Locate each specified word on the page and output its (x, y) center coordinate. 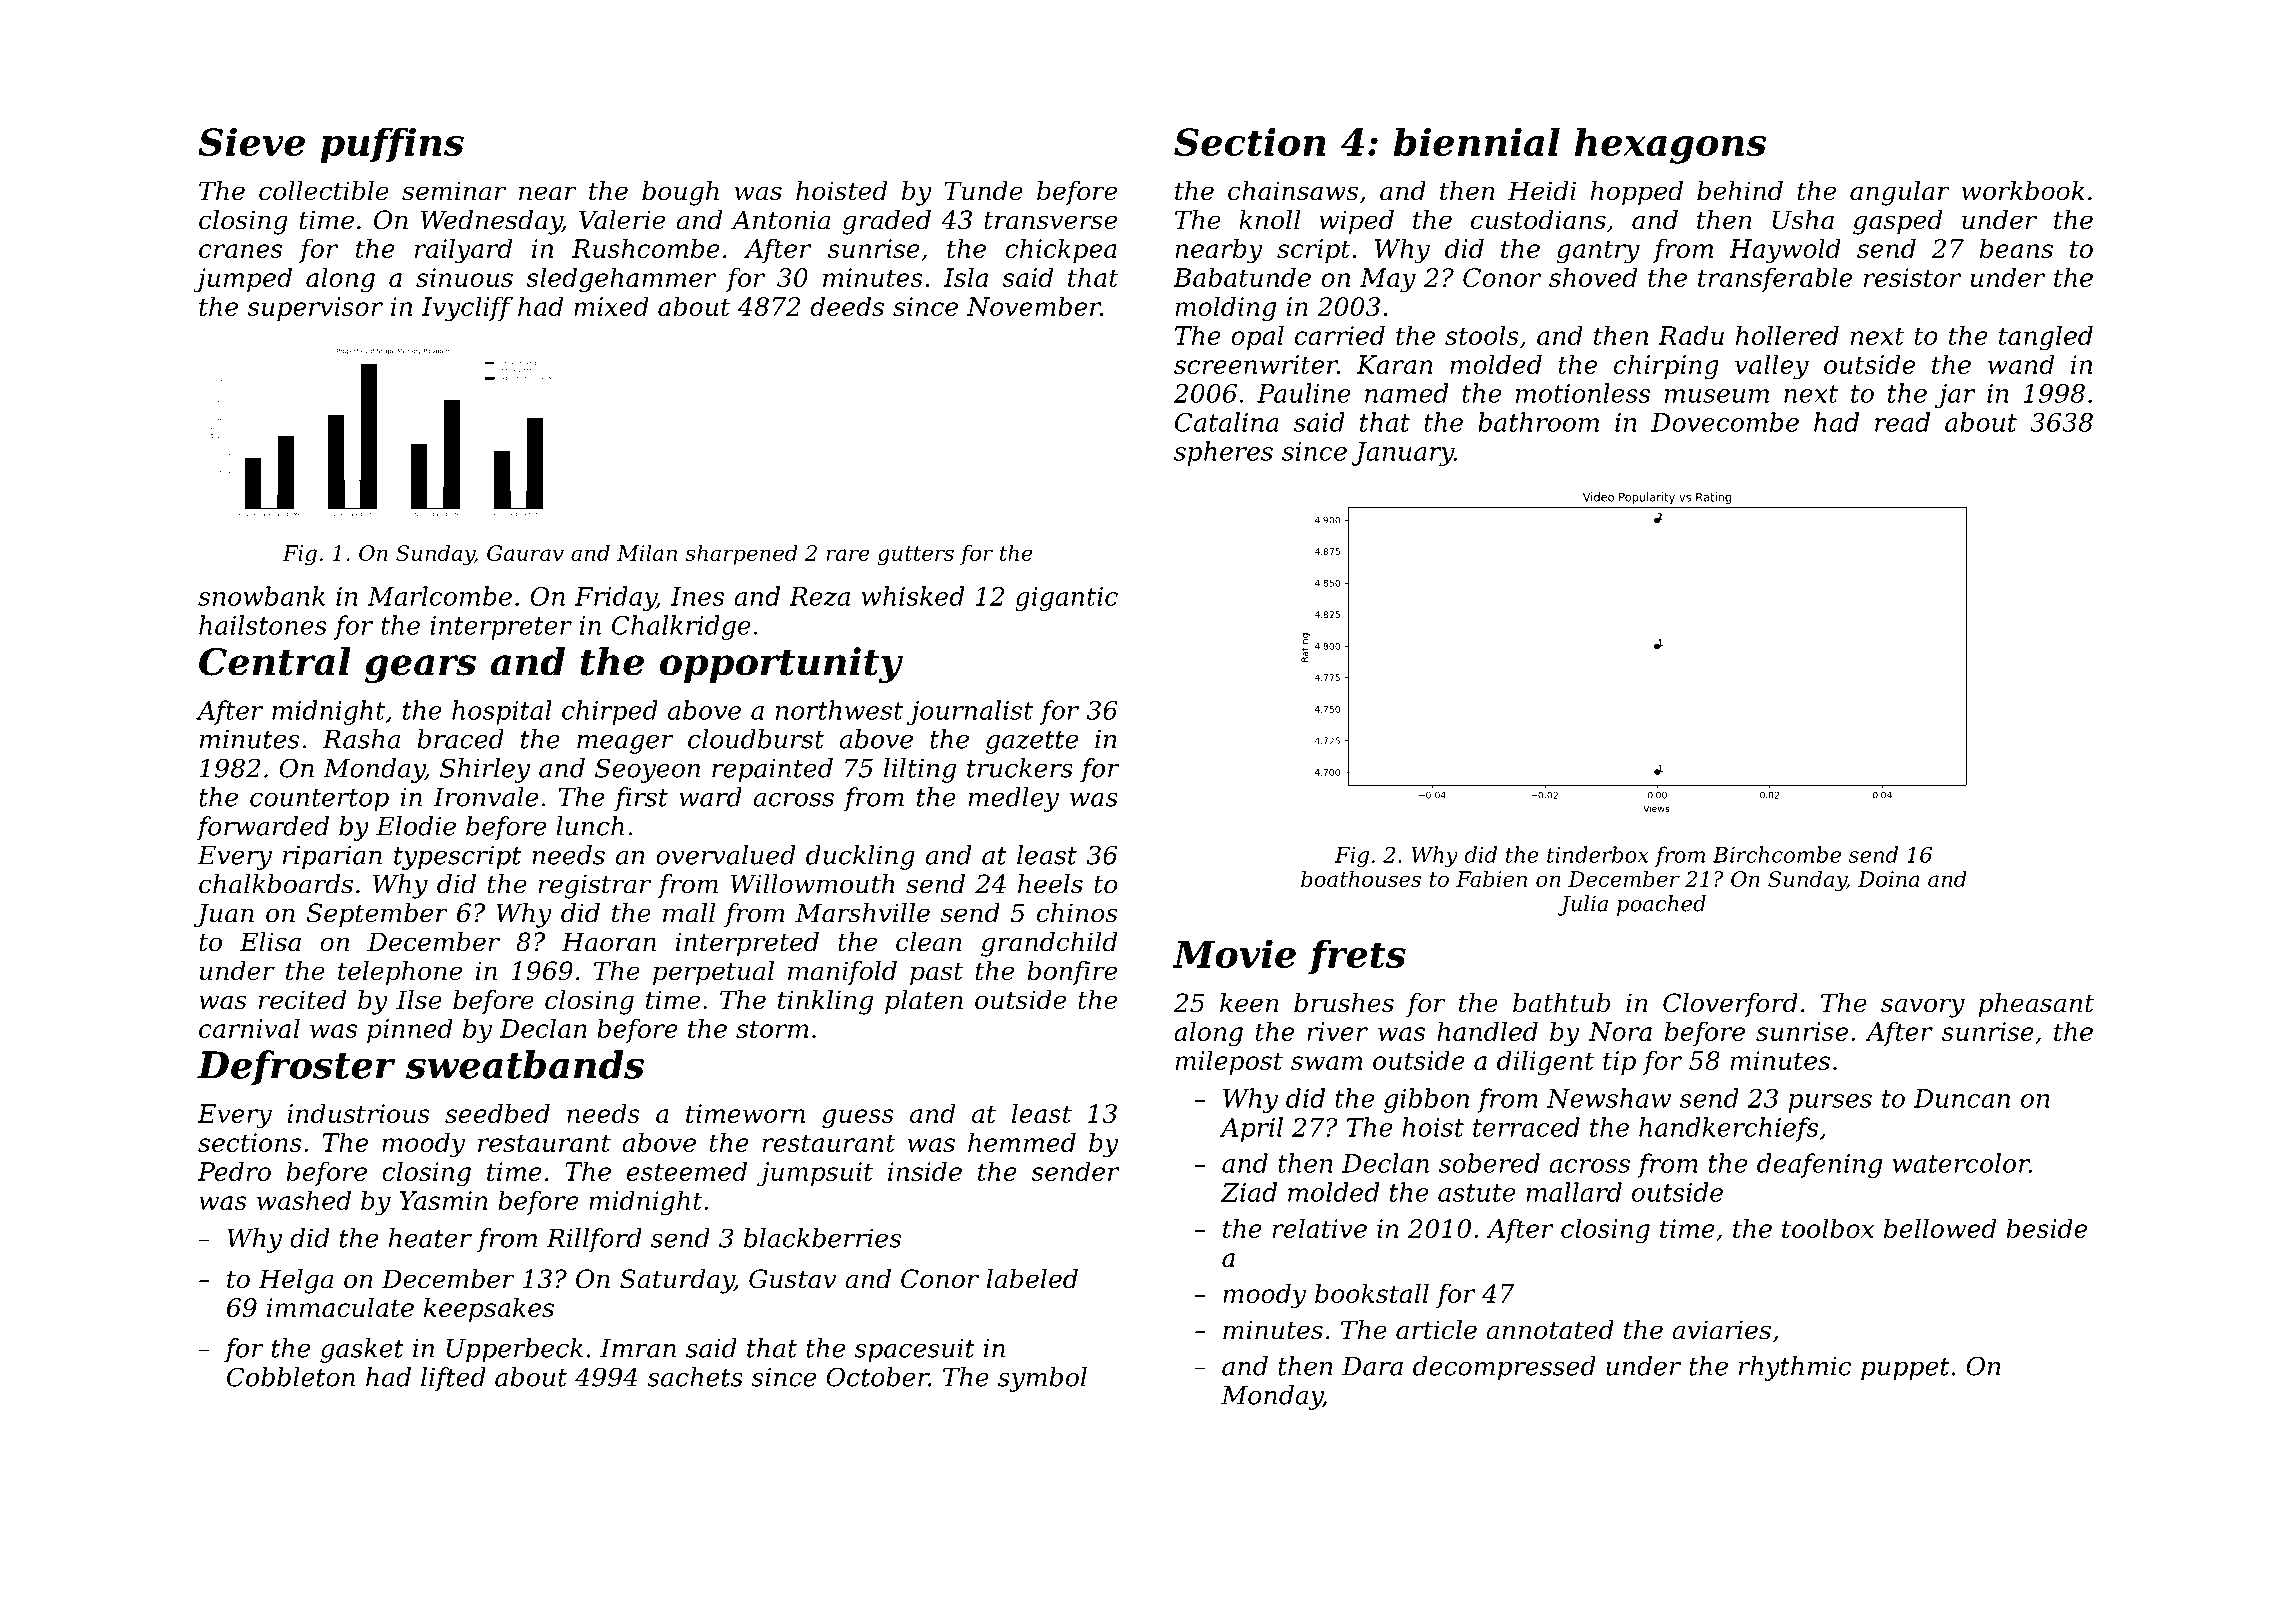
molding (1225, 309)
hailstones (263, 625)
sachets (695, 1377)
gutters (916, 556)
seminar (454, 191)
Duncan (1962, 1098)
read (1902, 422)
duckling (860, 857)
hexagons (1670, 145)
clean (929, 942)
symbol (1042, 1379)
